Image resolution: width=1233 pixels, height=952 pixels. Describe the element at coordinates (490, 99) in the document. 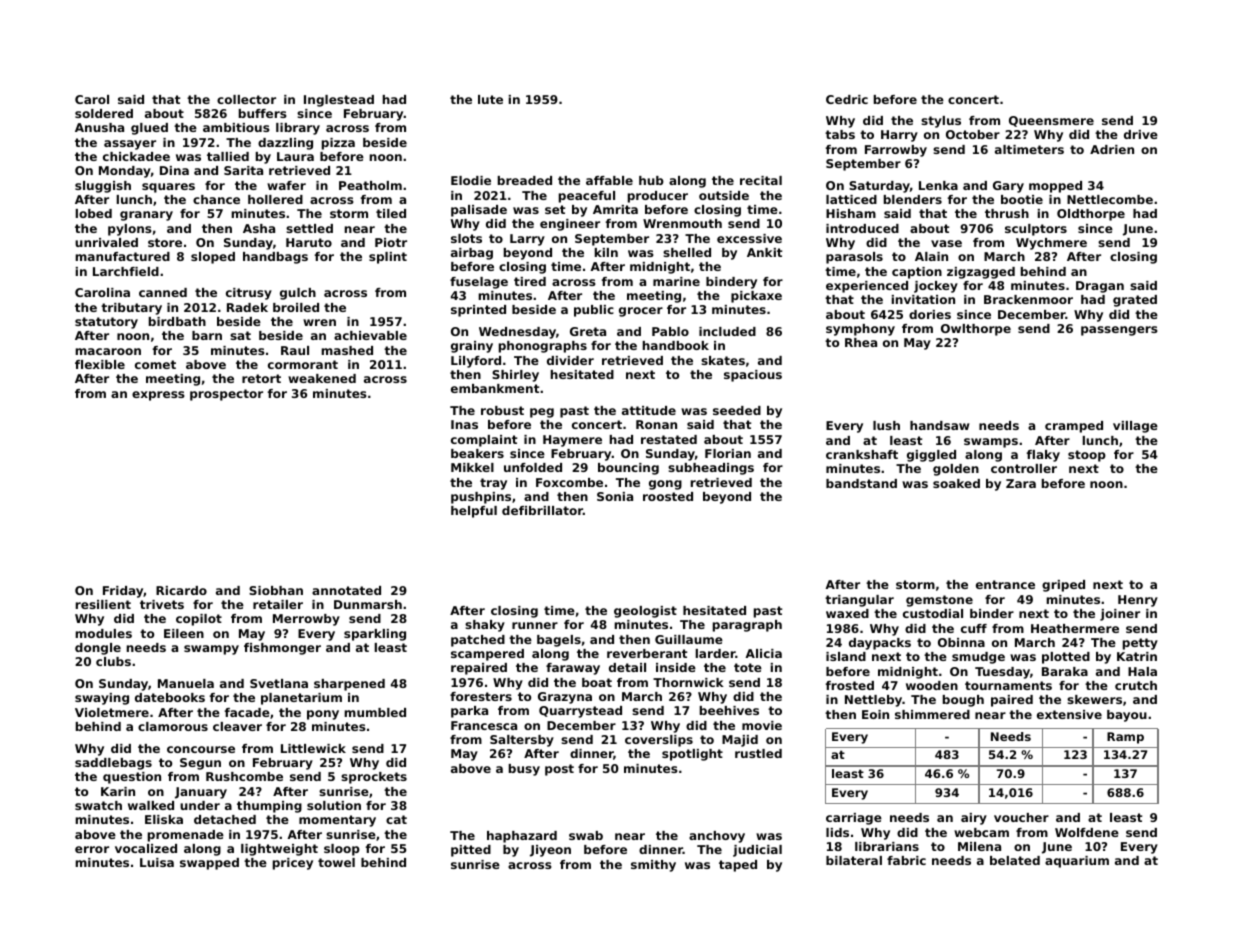

I see `lute` at that location.
